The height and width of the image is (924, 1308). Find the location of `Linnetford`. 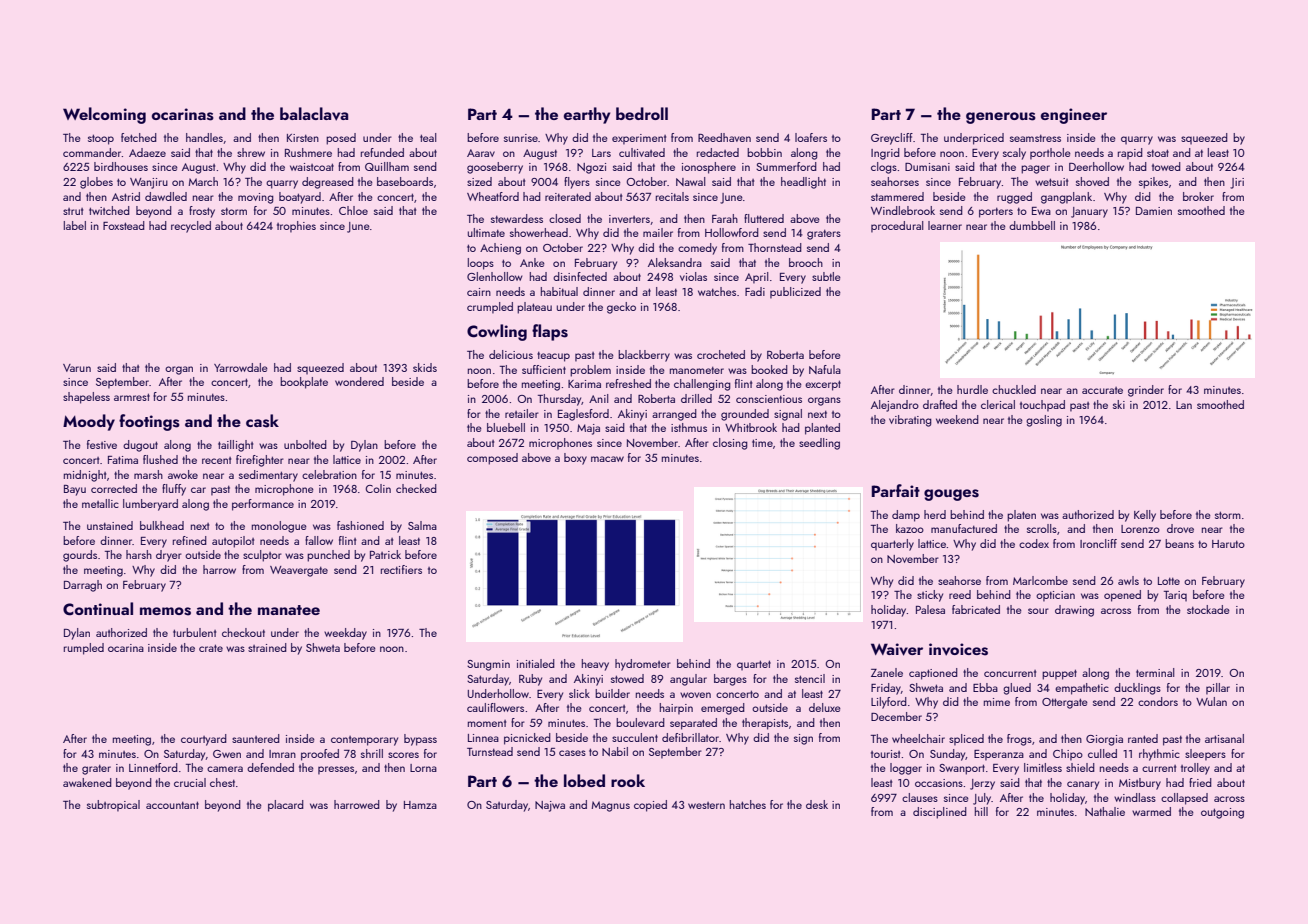

Linnetford is located at coordinates (153, 767).
